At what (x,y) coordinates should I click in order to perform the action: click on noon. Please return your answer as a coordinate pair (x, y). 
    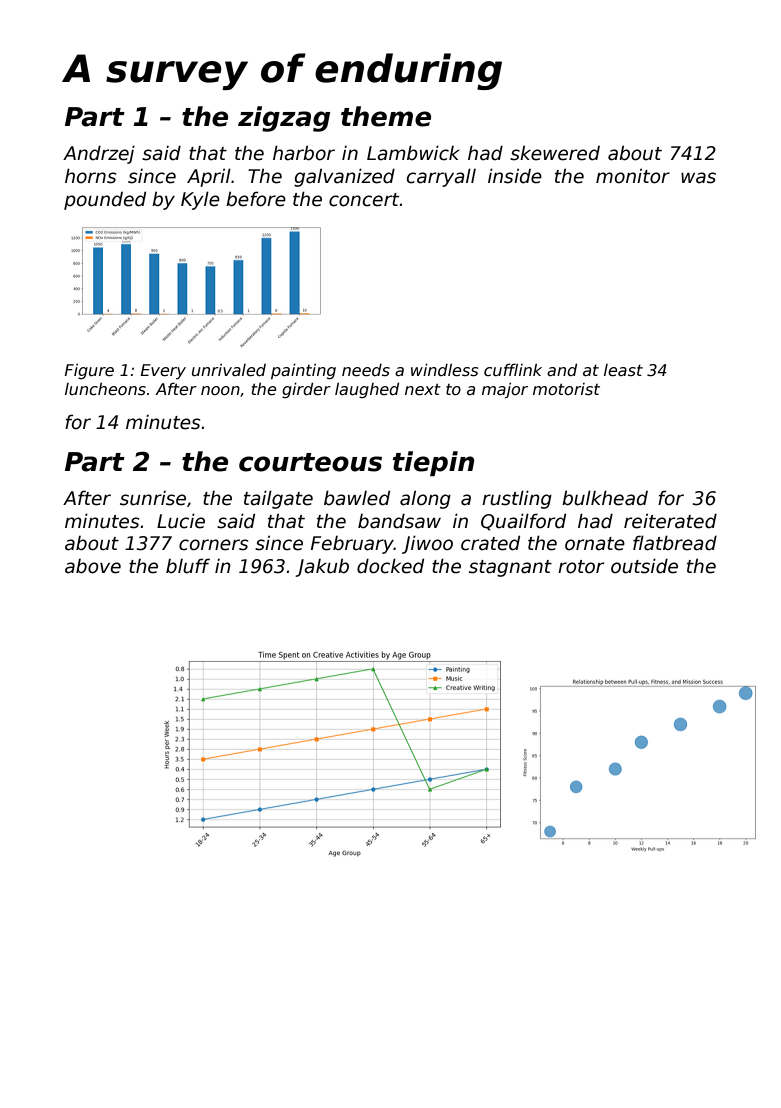
    Looking at the image, I should click on (220, 390).
